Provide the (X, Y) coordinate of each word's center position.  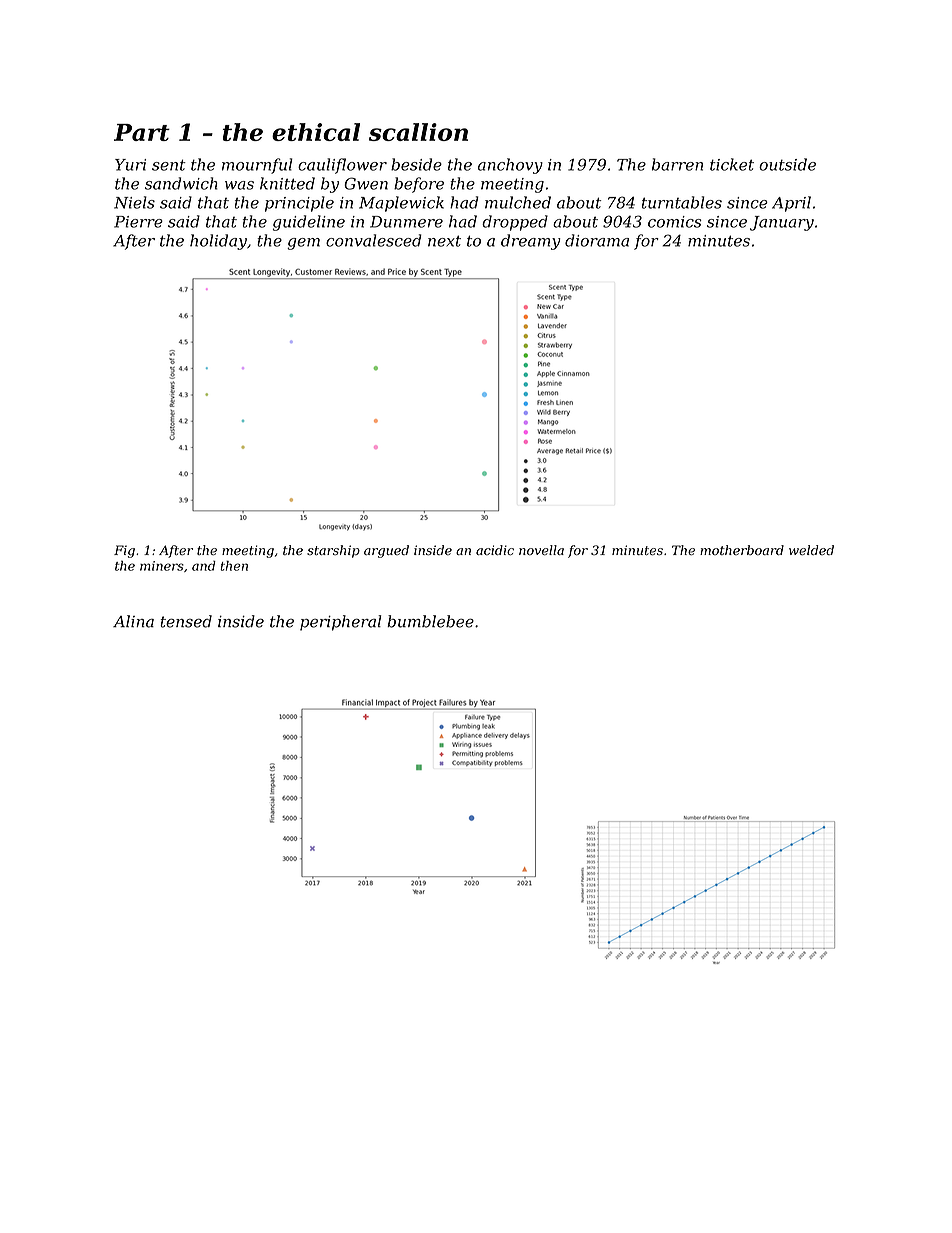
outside (787, 164)
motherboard (742, 550)
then (234, 566)
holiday (218, 242)
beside (416, 164)
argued (386, 551)
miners (162, 566)
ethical (316, 132)
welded (811, 550)
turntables (682, 202)
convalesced (374, 240)
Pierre (138, 222)
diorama (597, 240)
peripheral (340, 623)
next (444, 241)
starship (333, 551)
